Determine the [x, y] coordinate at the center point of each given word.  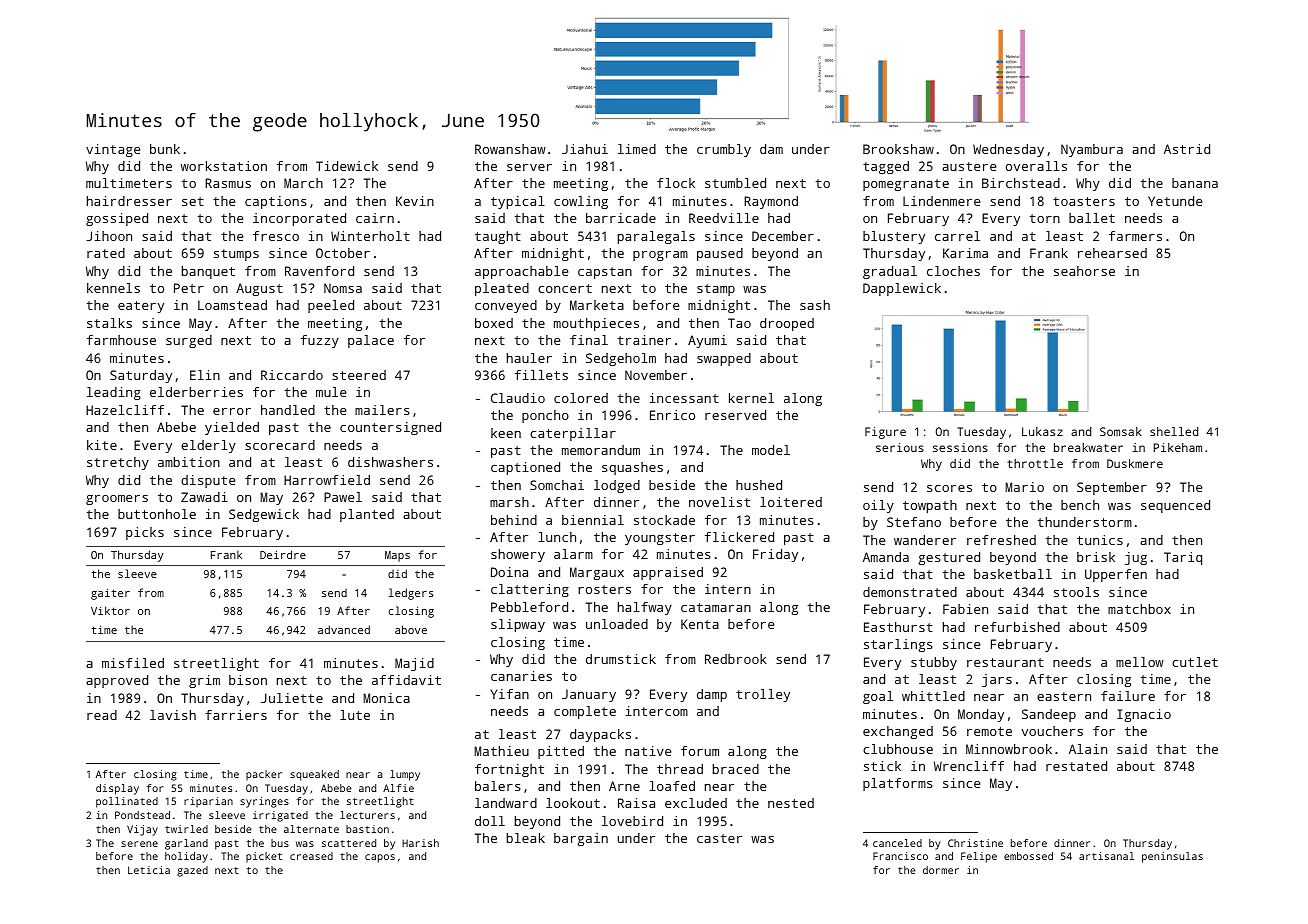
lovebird [632, 821]
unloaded [617, 624]
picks [145, 533]
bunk [165, 149]
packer [264, 775]
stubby [934, 663]
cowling [581, 202]
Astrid [1187, 149]
